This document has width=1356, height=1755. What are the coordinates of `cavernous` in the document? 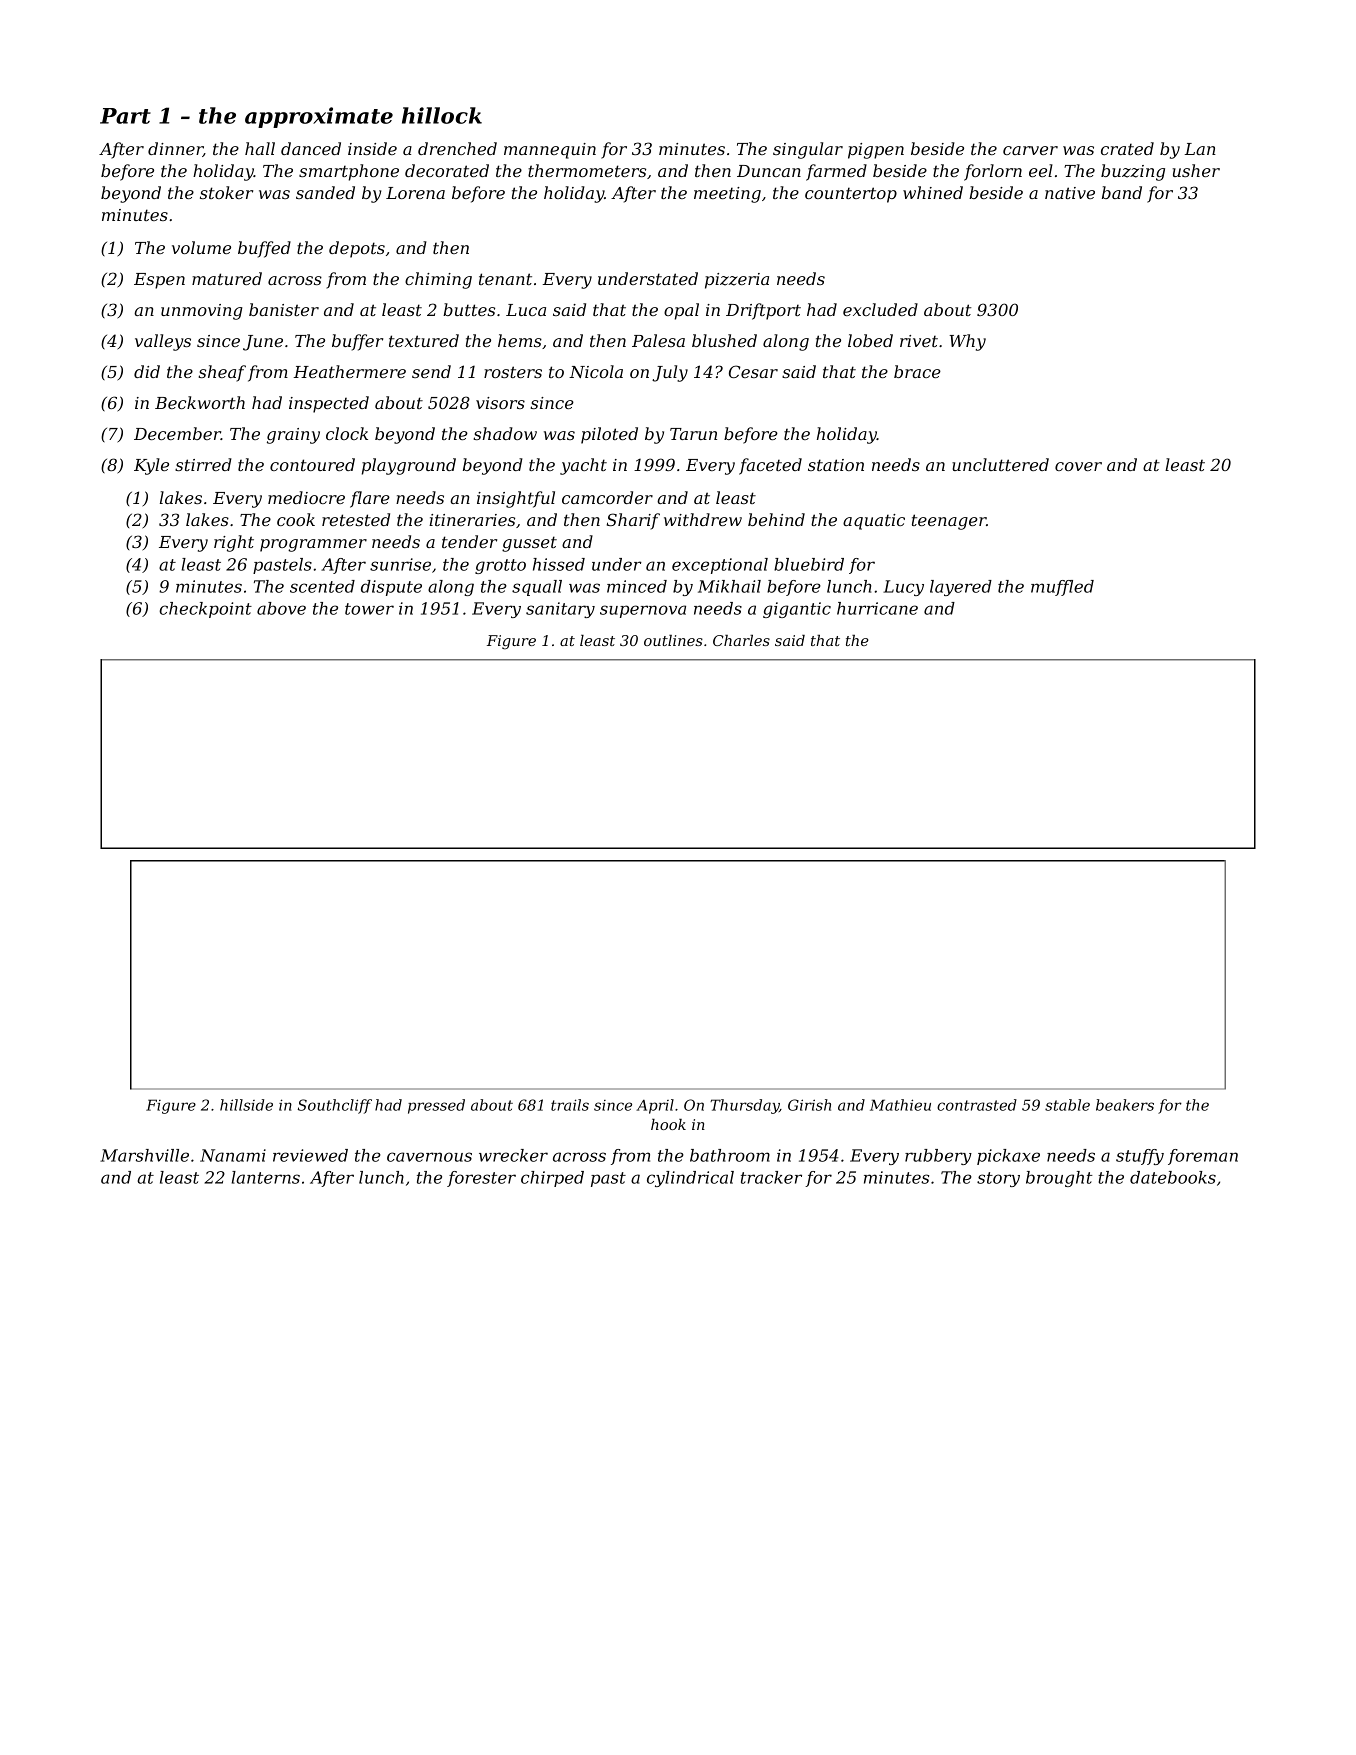 It's located at (429, 1157).
